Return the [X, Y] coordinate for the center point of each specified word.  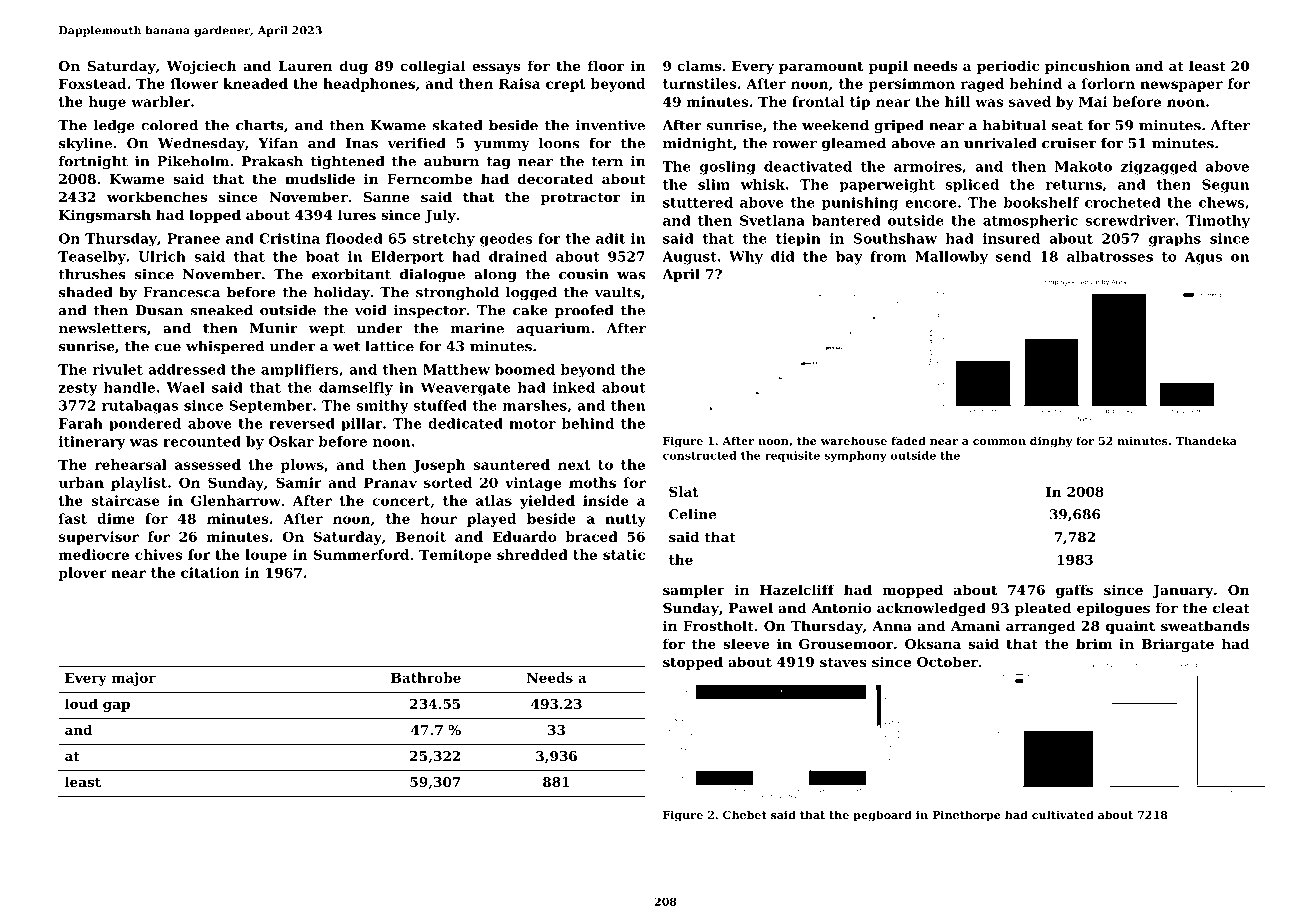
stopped [693, 663]
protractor [580, 198]
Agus [1203, 258]
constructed [700, 455]
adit [610, 238]
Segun [1225, 186]
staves [843, 662]
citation [210, 572]
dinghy [1051, 442]
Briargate [1177, 645]
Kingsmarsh [105, 216]
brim [1094, 643]
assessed [208, 464]
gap [116, 707]
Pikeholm [193, 161]
